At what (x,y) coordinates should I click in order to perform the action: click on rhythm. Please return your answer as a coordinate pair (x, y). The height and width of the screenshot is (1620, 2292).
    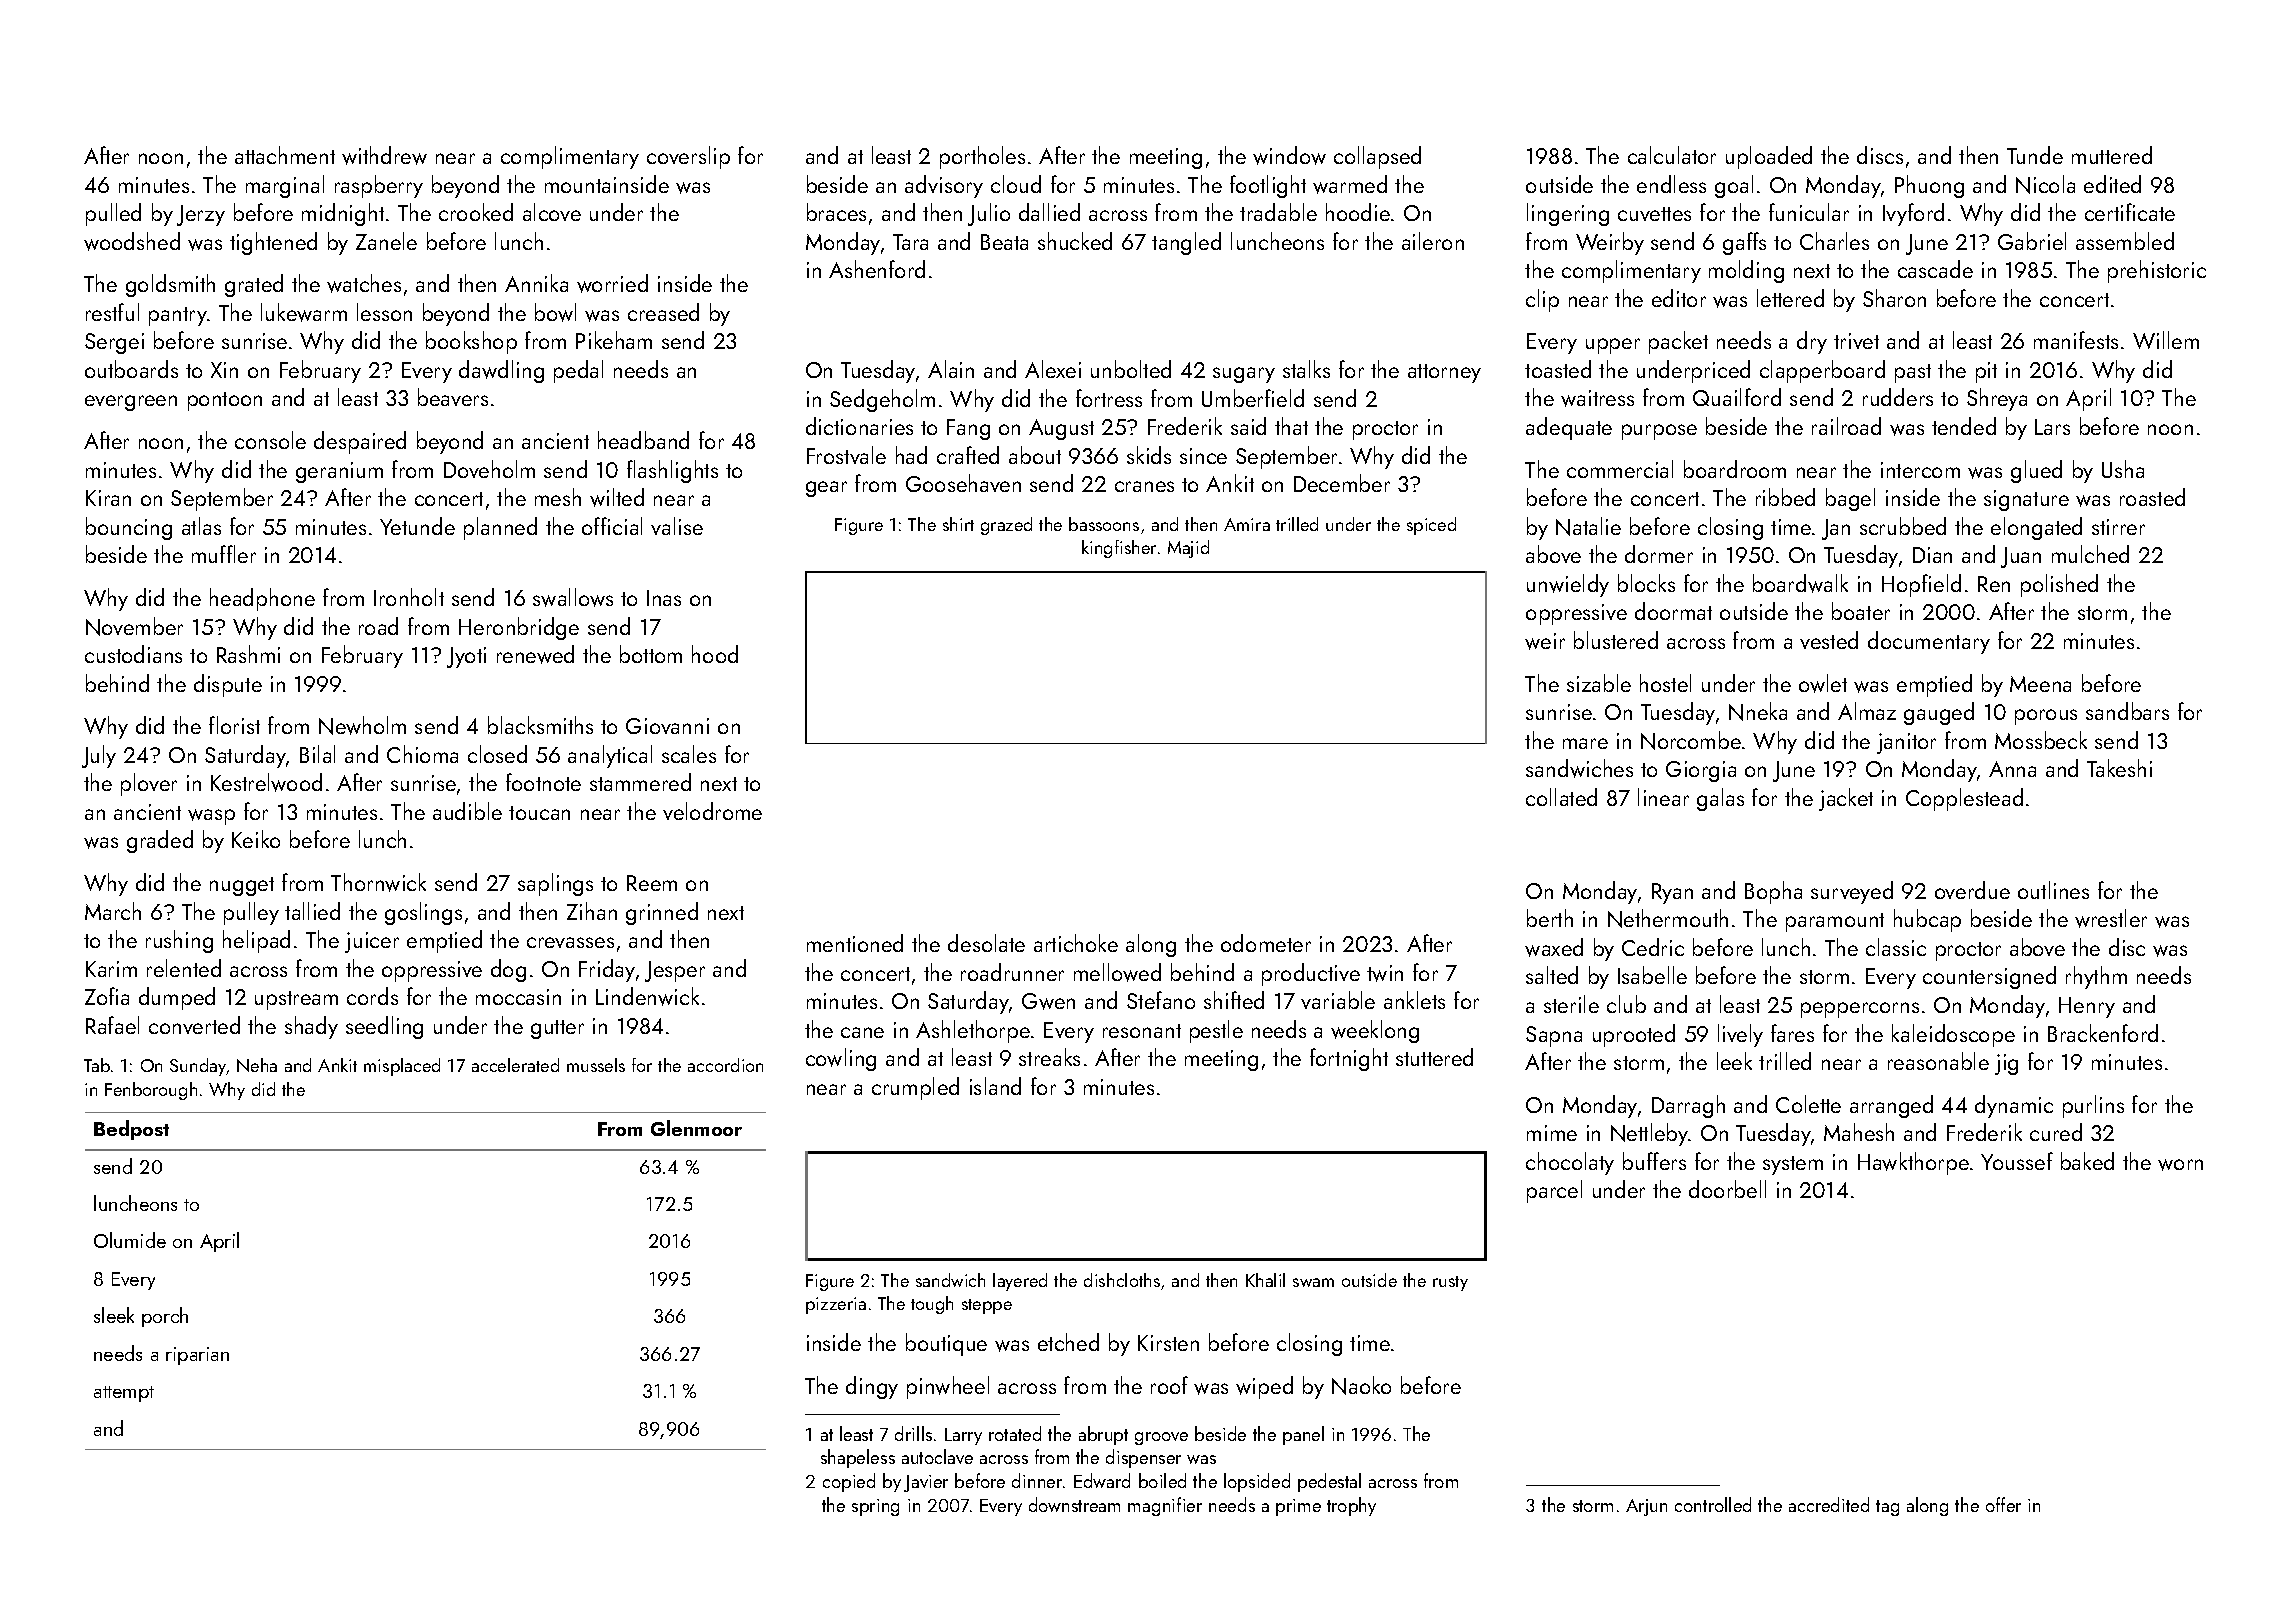
    Looking at the image, I should click on (2096, 977).
